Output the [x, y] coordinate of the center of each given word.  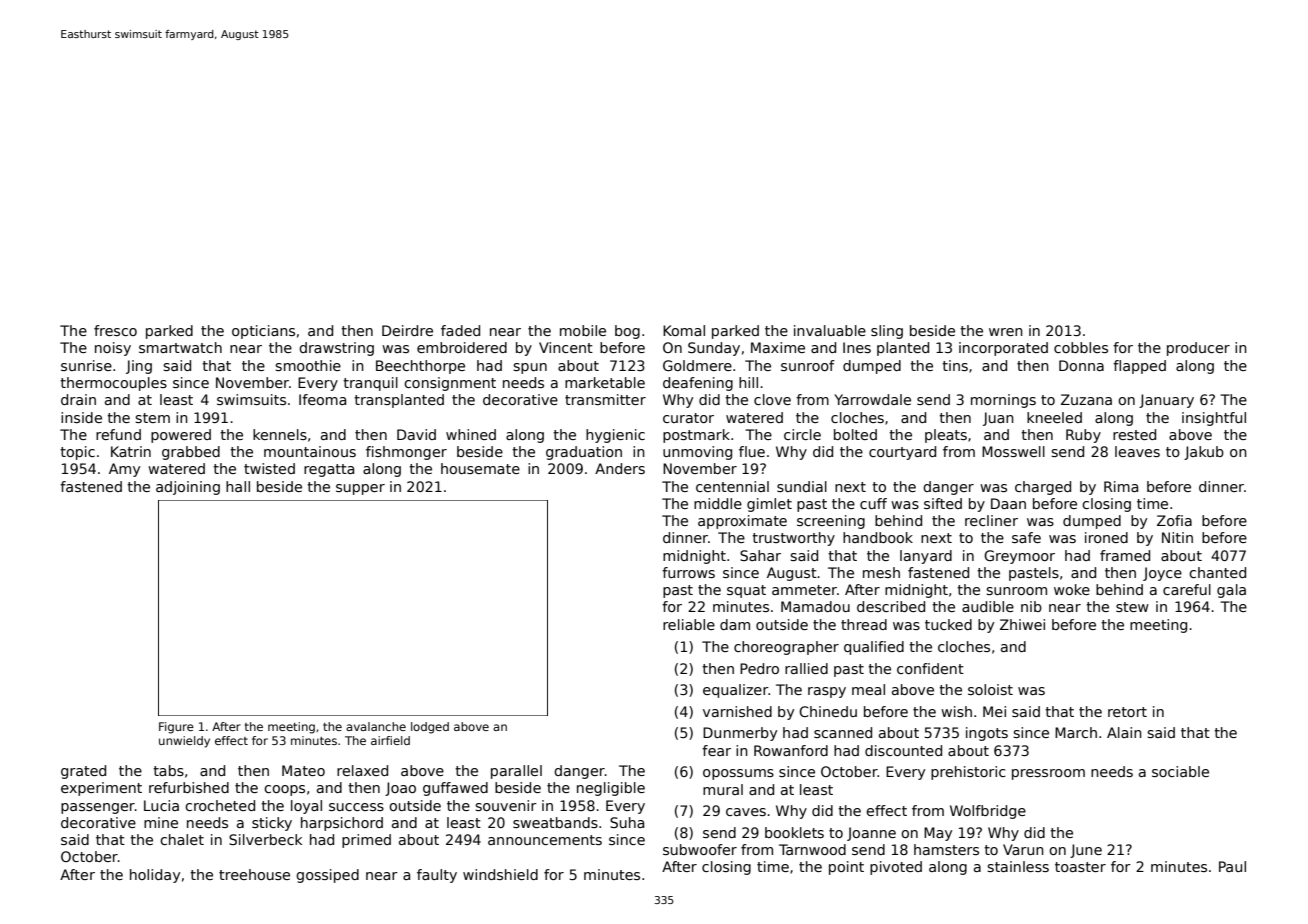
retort [1127, 712]
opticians [263, 332]
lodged [430, 728]
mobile [583, 330]
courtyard [902, 453]
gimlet [769, 505]
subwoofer [700, 849]
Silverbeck [265, 839]
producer [1198, 349]
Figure [176, 728]
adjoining [188, 488]
